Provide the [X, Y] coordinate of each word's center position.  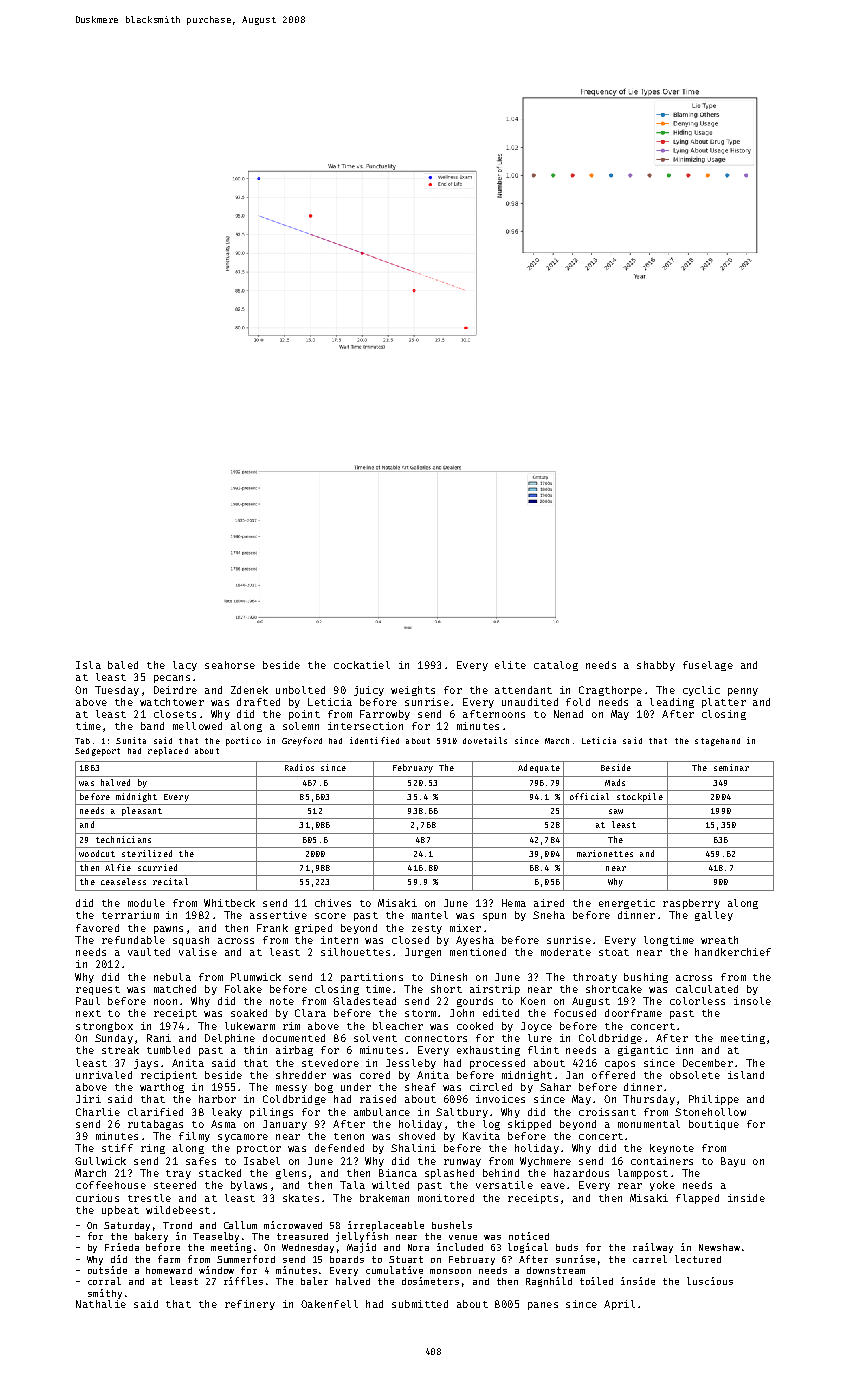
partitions [372, 978]
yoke [662, 1186]
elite [510, 665]
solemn [301, 726]
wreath [719, 940]
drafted [258, 702]
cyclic [701, 691]
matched [175, 989]
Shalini [413, 1148]
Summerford [246, 1259]
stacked [220, 1173]
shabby [656, 666]
